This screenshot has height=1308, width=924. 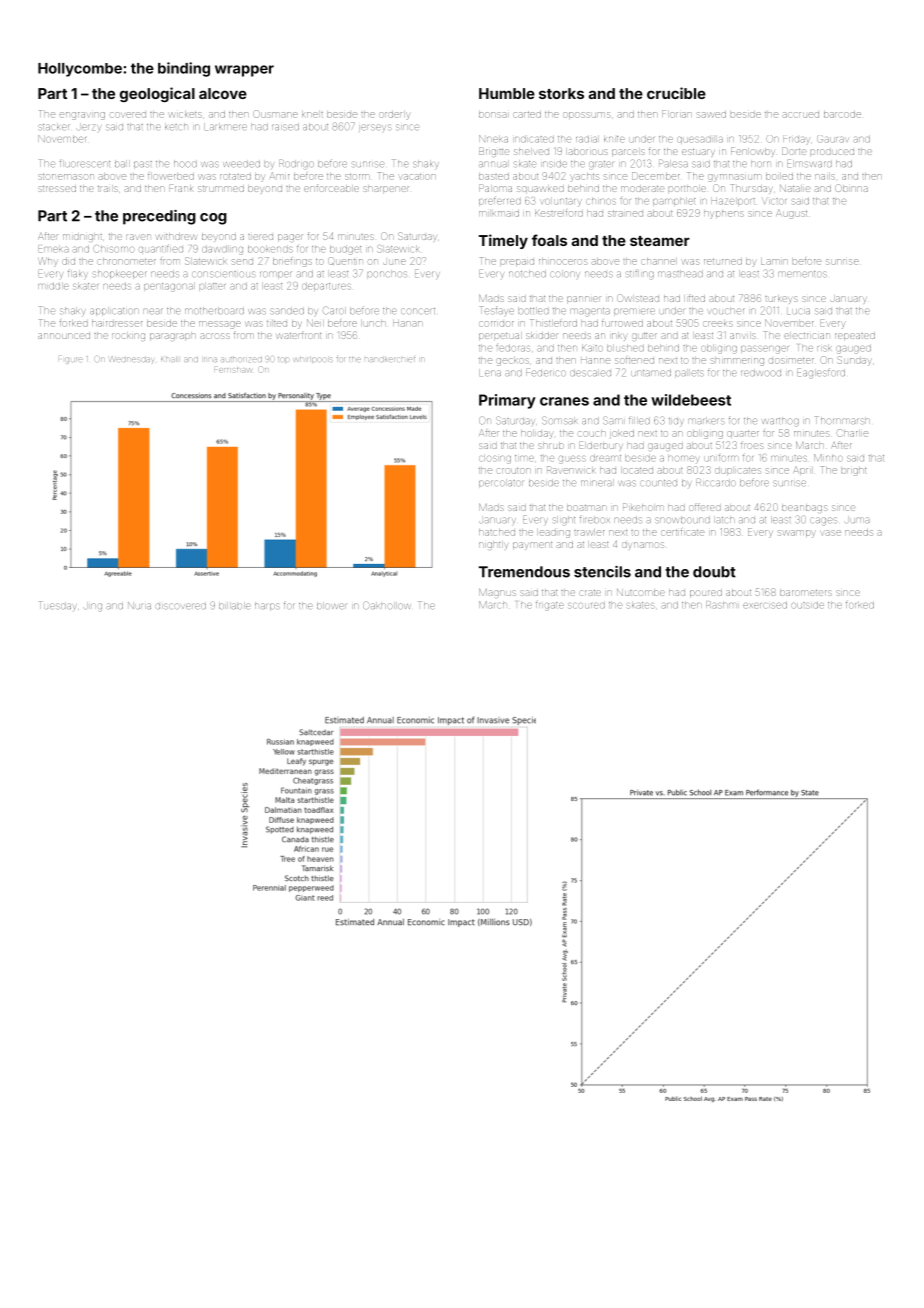 What do you see at coordinates (802, 274) in the screenshot?
I see `mementos` at bounding box center [802, 274].
